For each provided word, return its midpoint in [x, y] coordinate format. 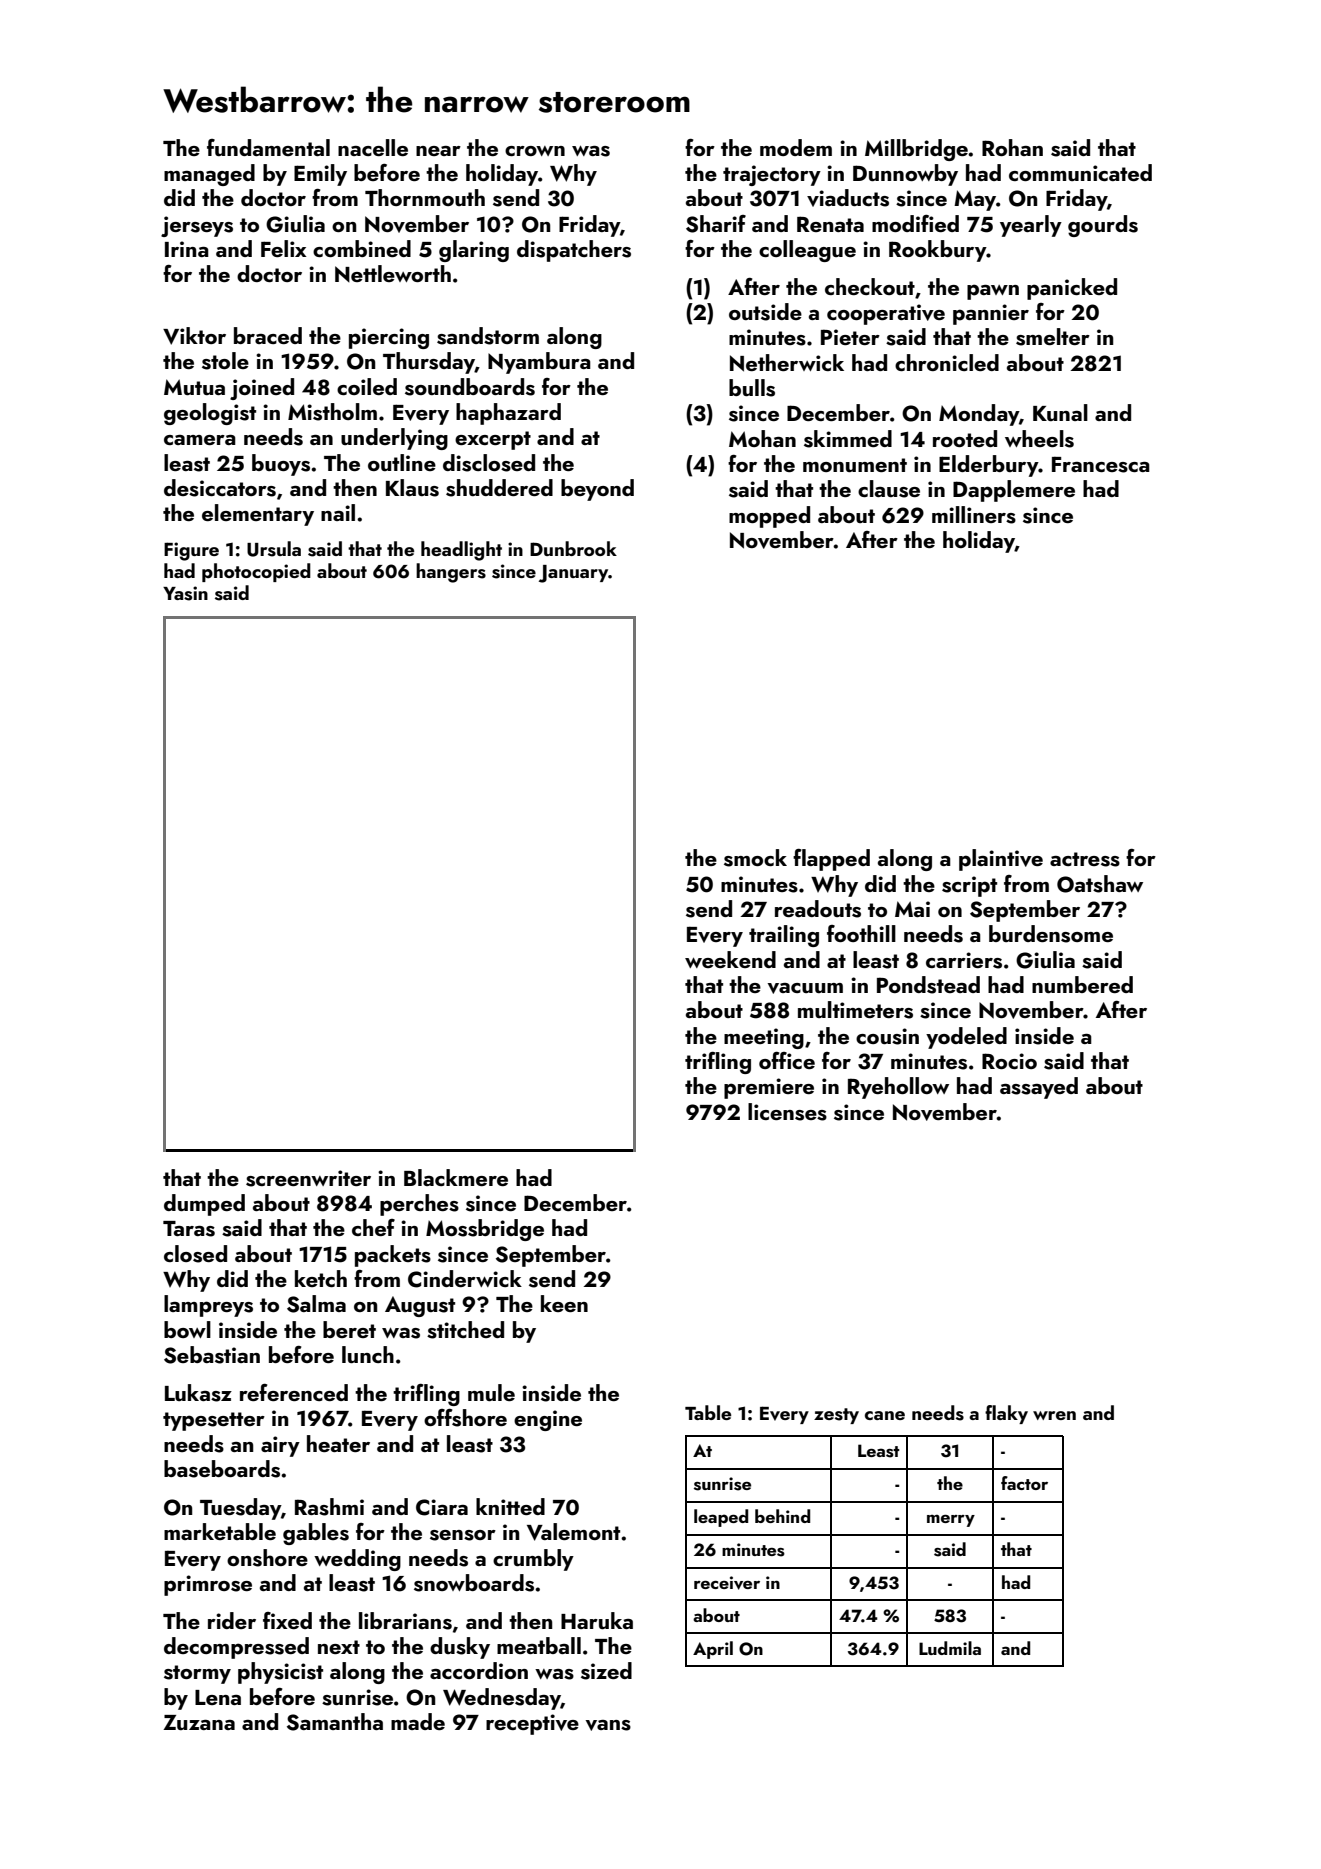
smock [755, 858]
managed [209, 175]
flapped [831, 860]
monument [855, 465]
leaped [721, 1518]
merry [951, 1521]
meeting [764, 1038]
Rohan [1012, 147]
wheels [1039, 439]
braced [268, 335]
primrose [208, 1585]
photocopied [256, 572]
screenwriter [308, 1178]
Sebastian [212, 1355]
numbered [1082, 984]
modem [796, 147]
